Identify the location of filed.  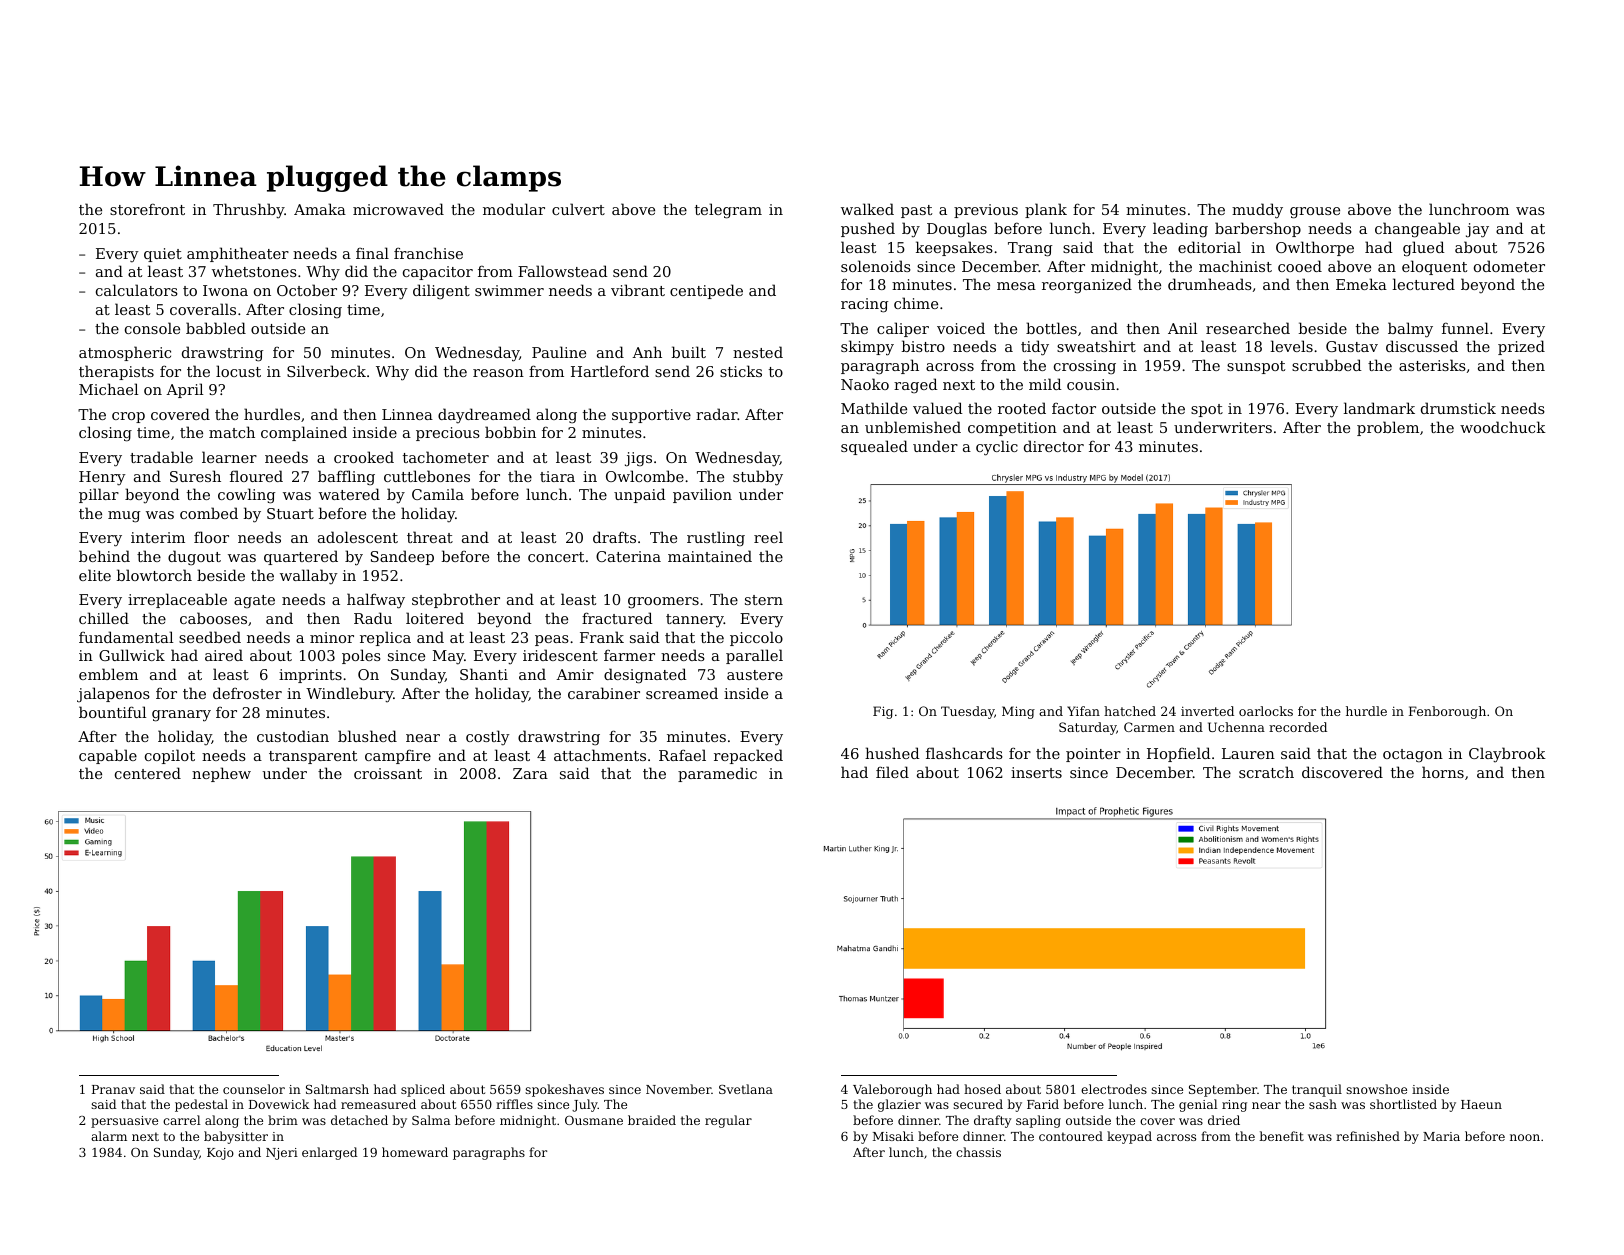
(892, 772).
